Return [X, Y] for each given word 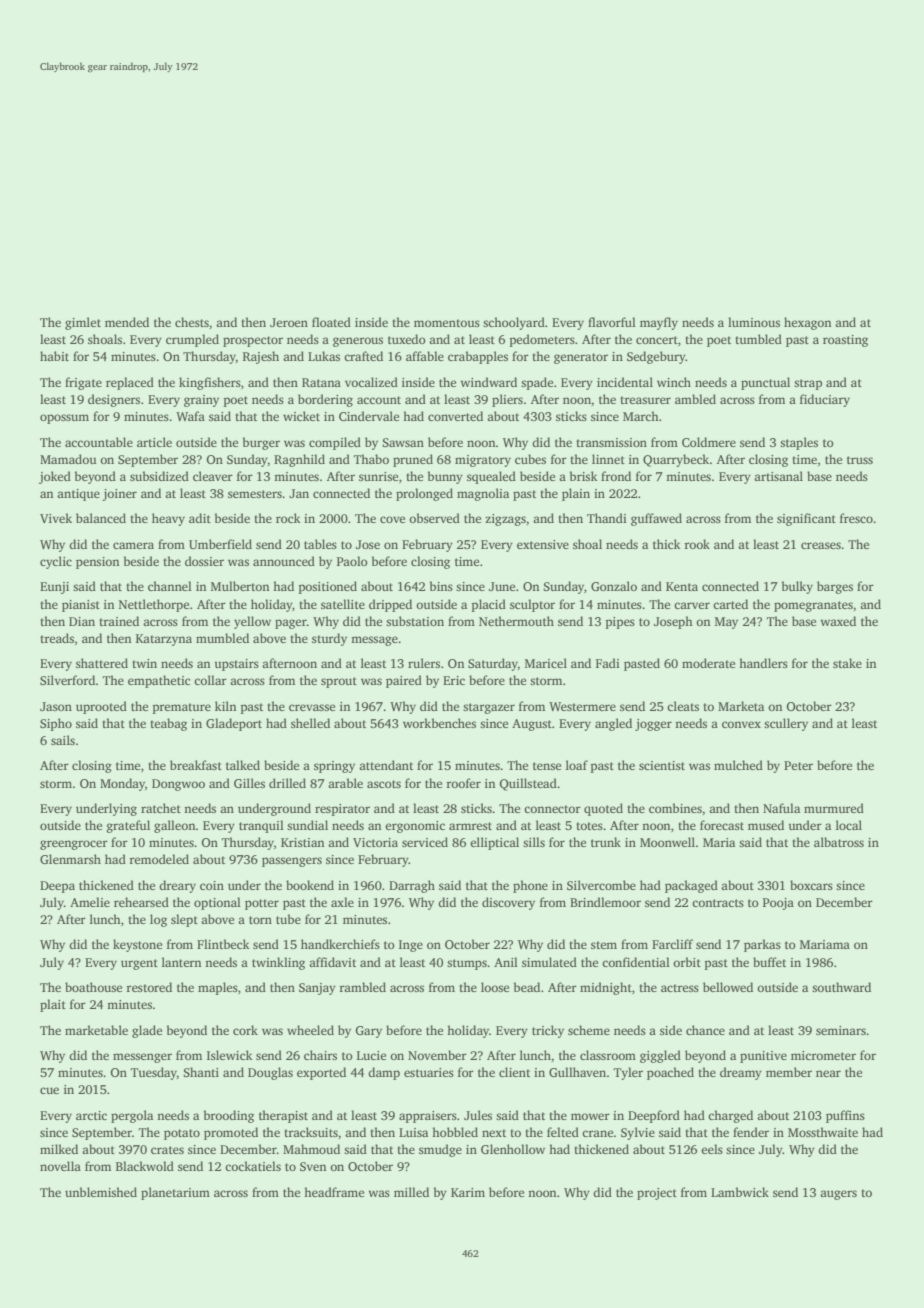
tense [547, 766]
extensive [543, 544]
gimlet [83, 323]
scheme [589, 1030]
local [849, 825]
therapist [283, 1116]
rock [288, 518]
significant [806, 519]
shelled [310, 723]
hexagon [807, 323]
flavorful [612, 322]
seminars [841, 1030]
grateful [128, 826]
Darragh [412, 886]
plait [53, 1005]
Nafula [781, 808]
